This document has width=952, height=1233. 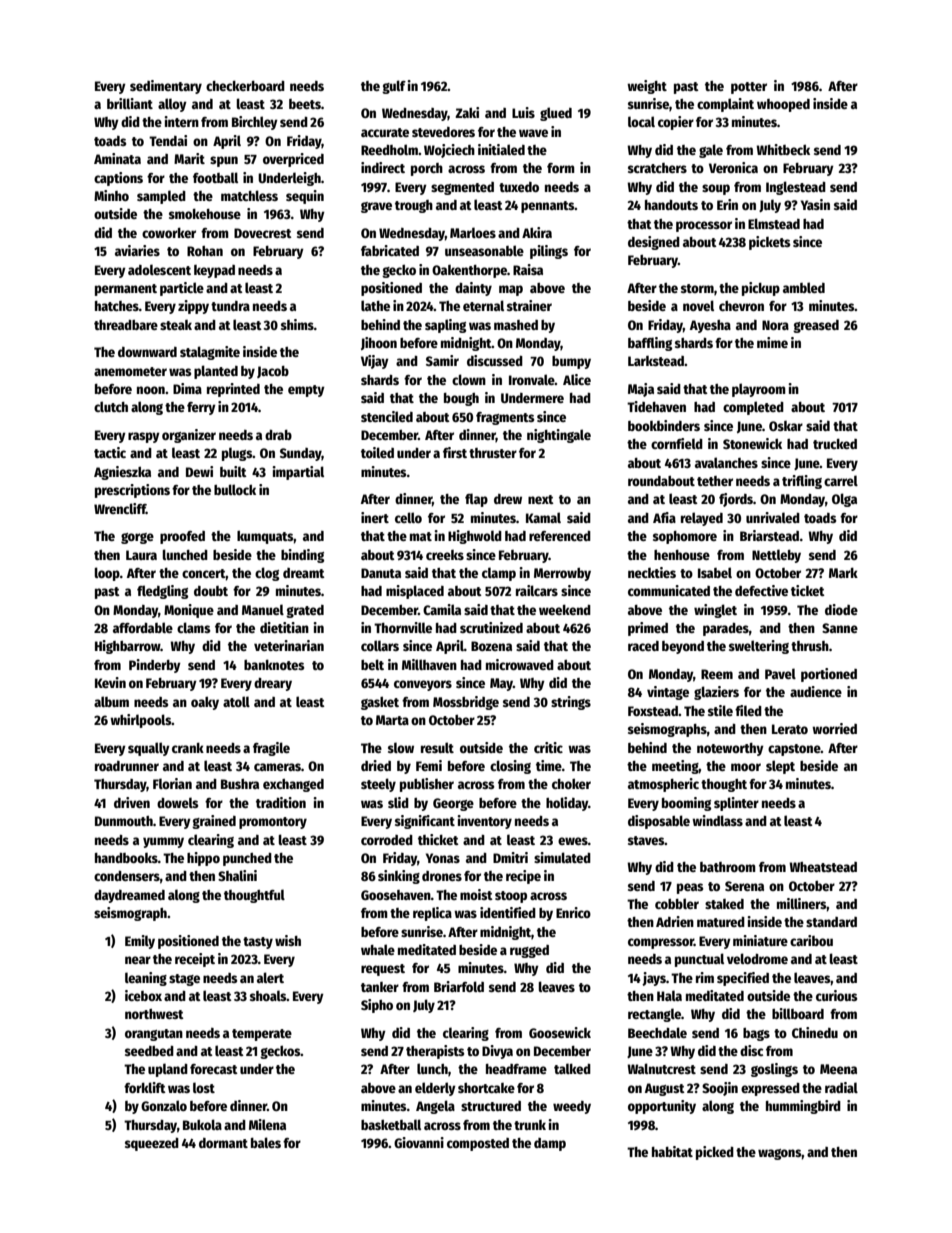 What do you see at coordinates (233, 390) in the document?
I see `reprinted` at bounding box center [233, 390].
